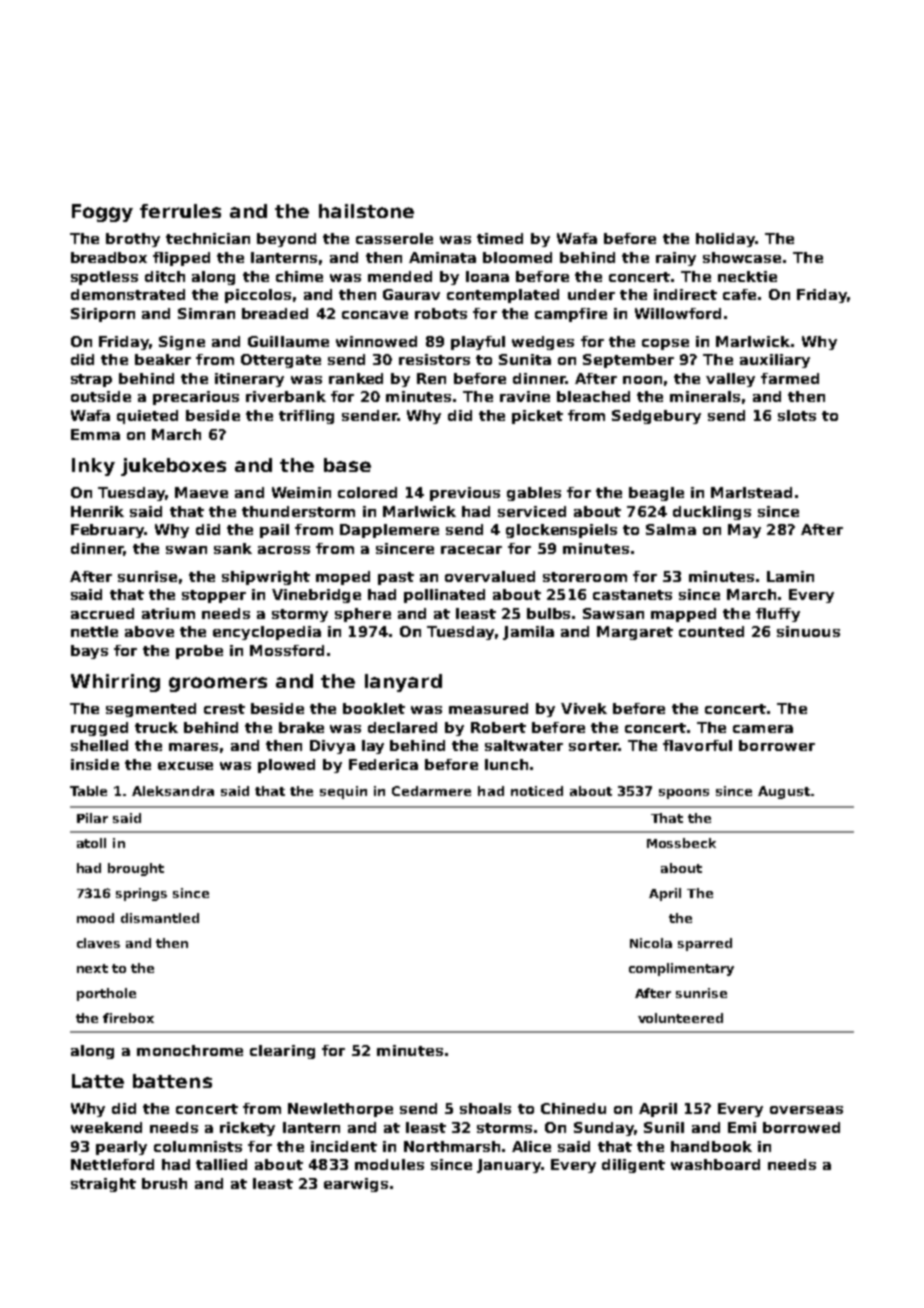  I want to click on sparred, so click(705, 944).
